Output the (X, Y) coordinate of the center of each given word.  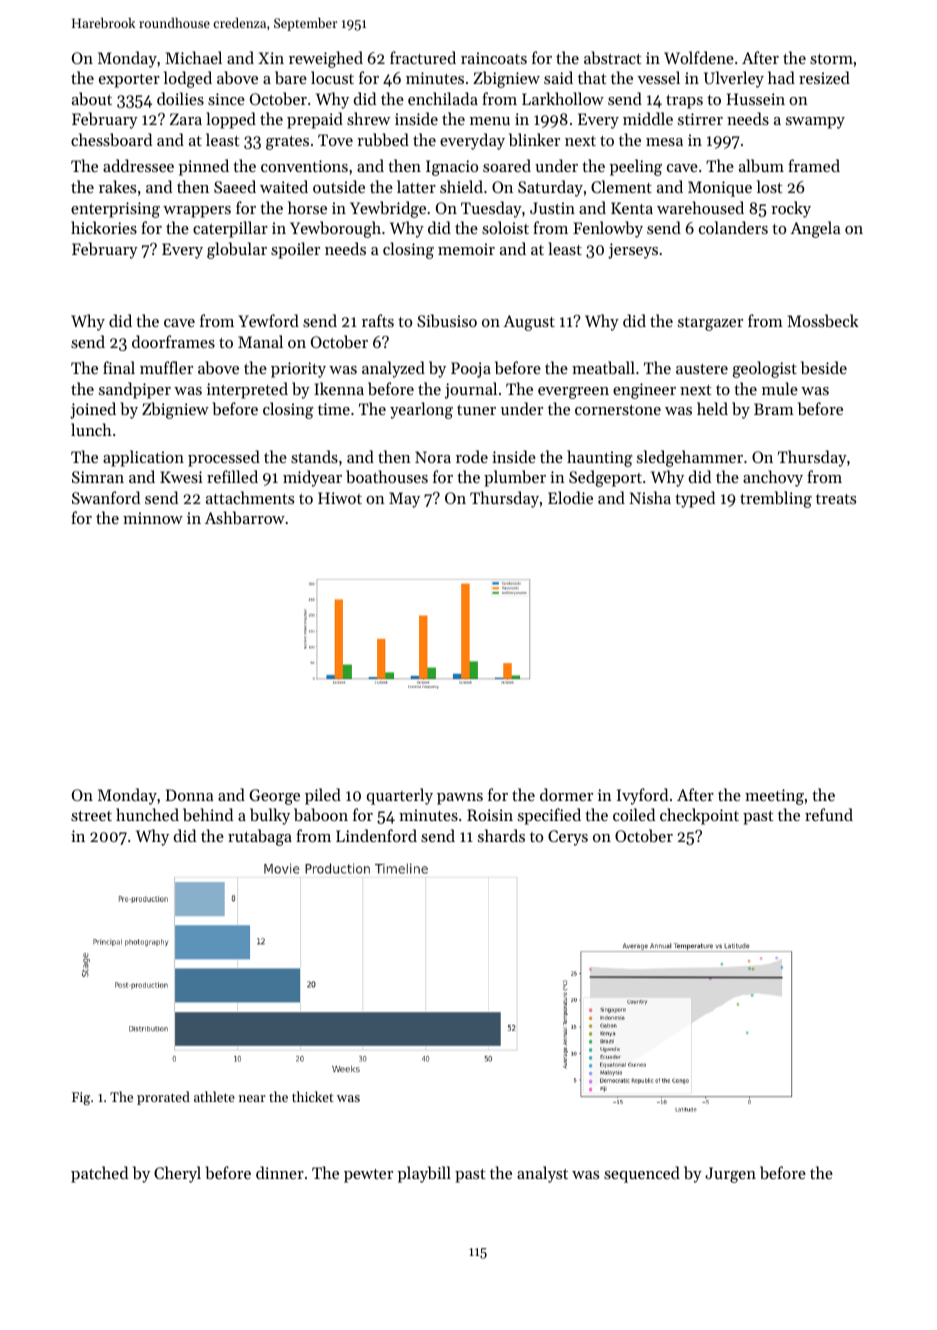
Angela (815, 229)
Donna (190, 795)
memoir (466, 249)
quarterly (400, 796)
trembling (776, 499)
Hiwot (340, 498)
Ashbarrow (245, 517)
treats (836, 499)
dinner (280, 1172)
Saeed (235, 186)
